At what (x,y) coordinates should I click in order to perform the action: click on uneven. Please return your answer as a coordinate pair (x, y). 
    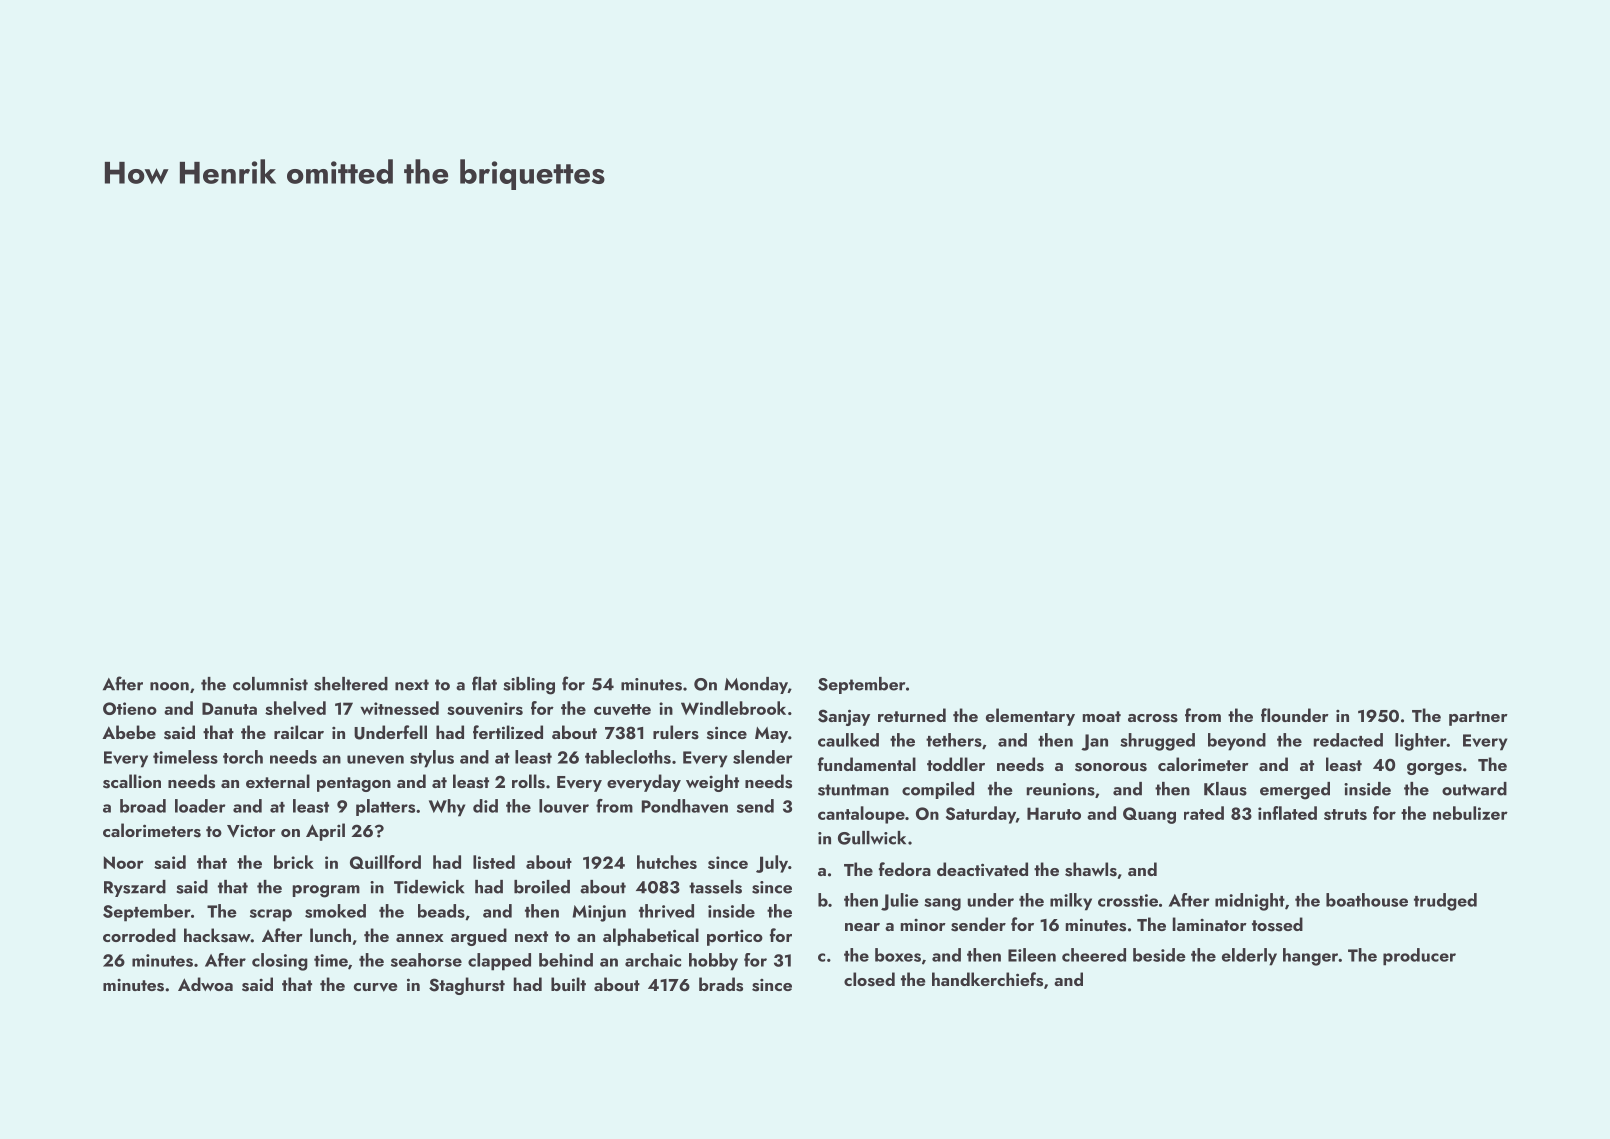
    Looking at the image, I should click on (375, 759).
